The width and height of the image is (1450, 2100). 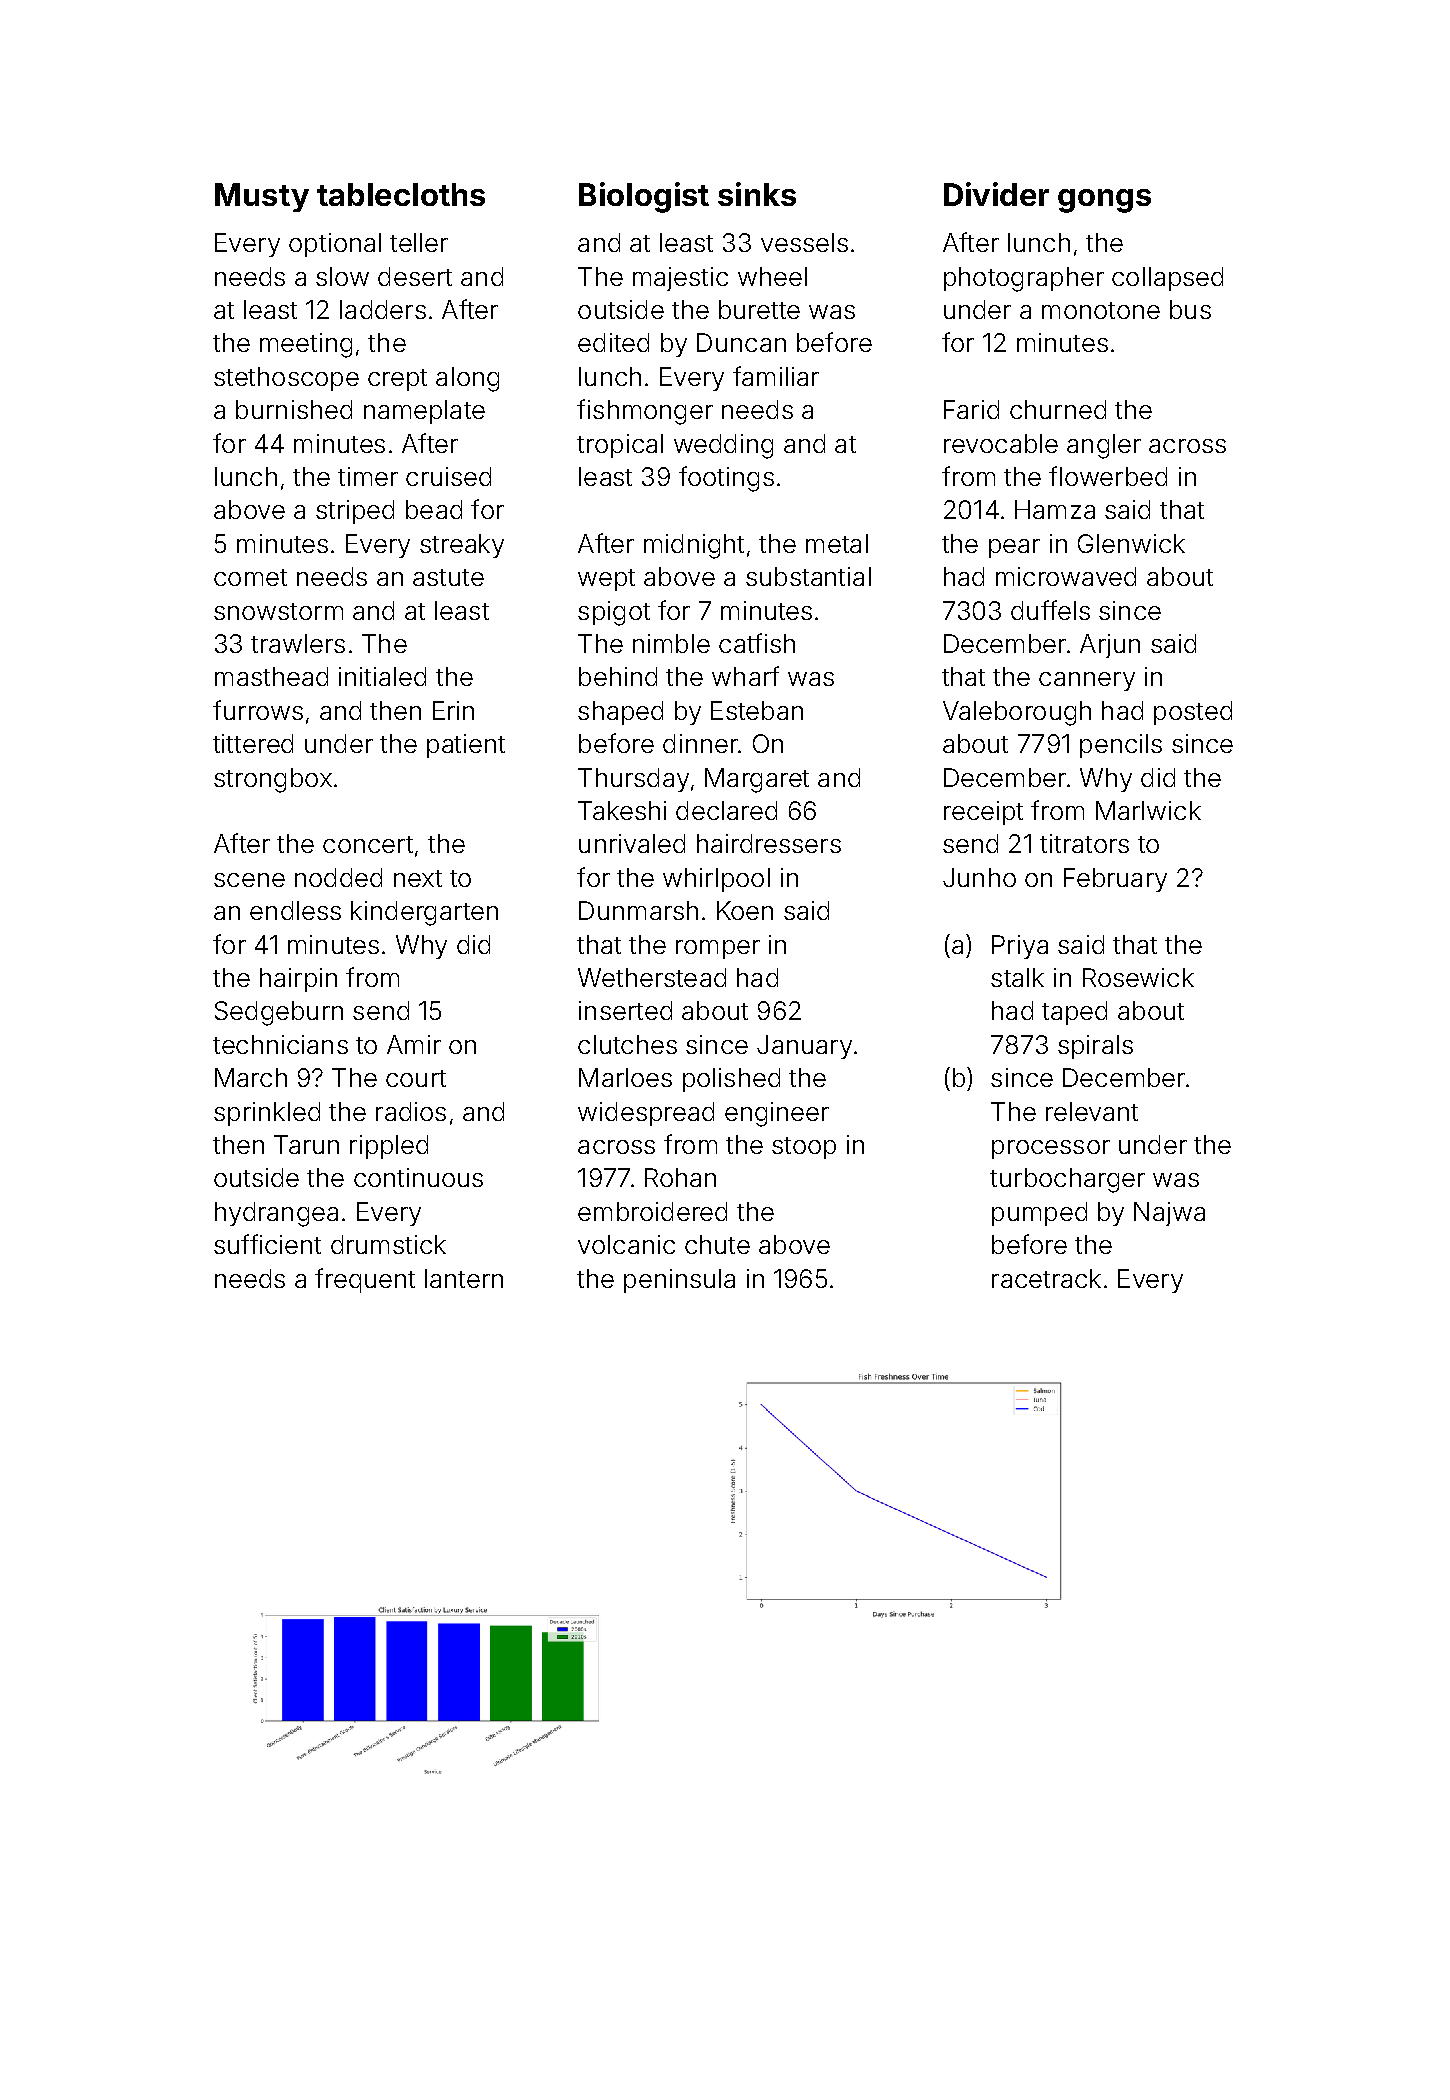 What do you see at coordinates (757, 710) in the image?
I see `Esteban` at bounding box center [757, 710].
